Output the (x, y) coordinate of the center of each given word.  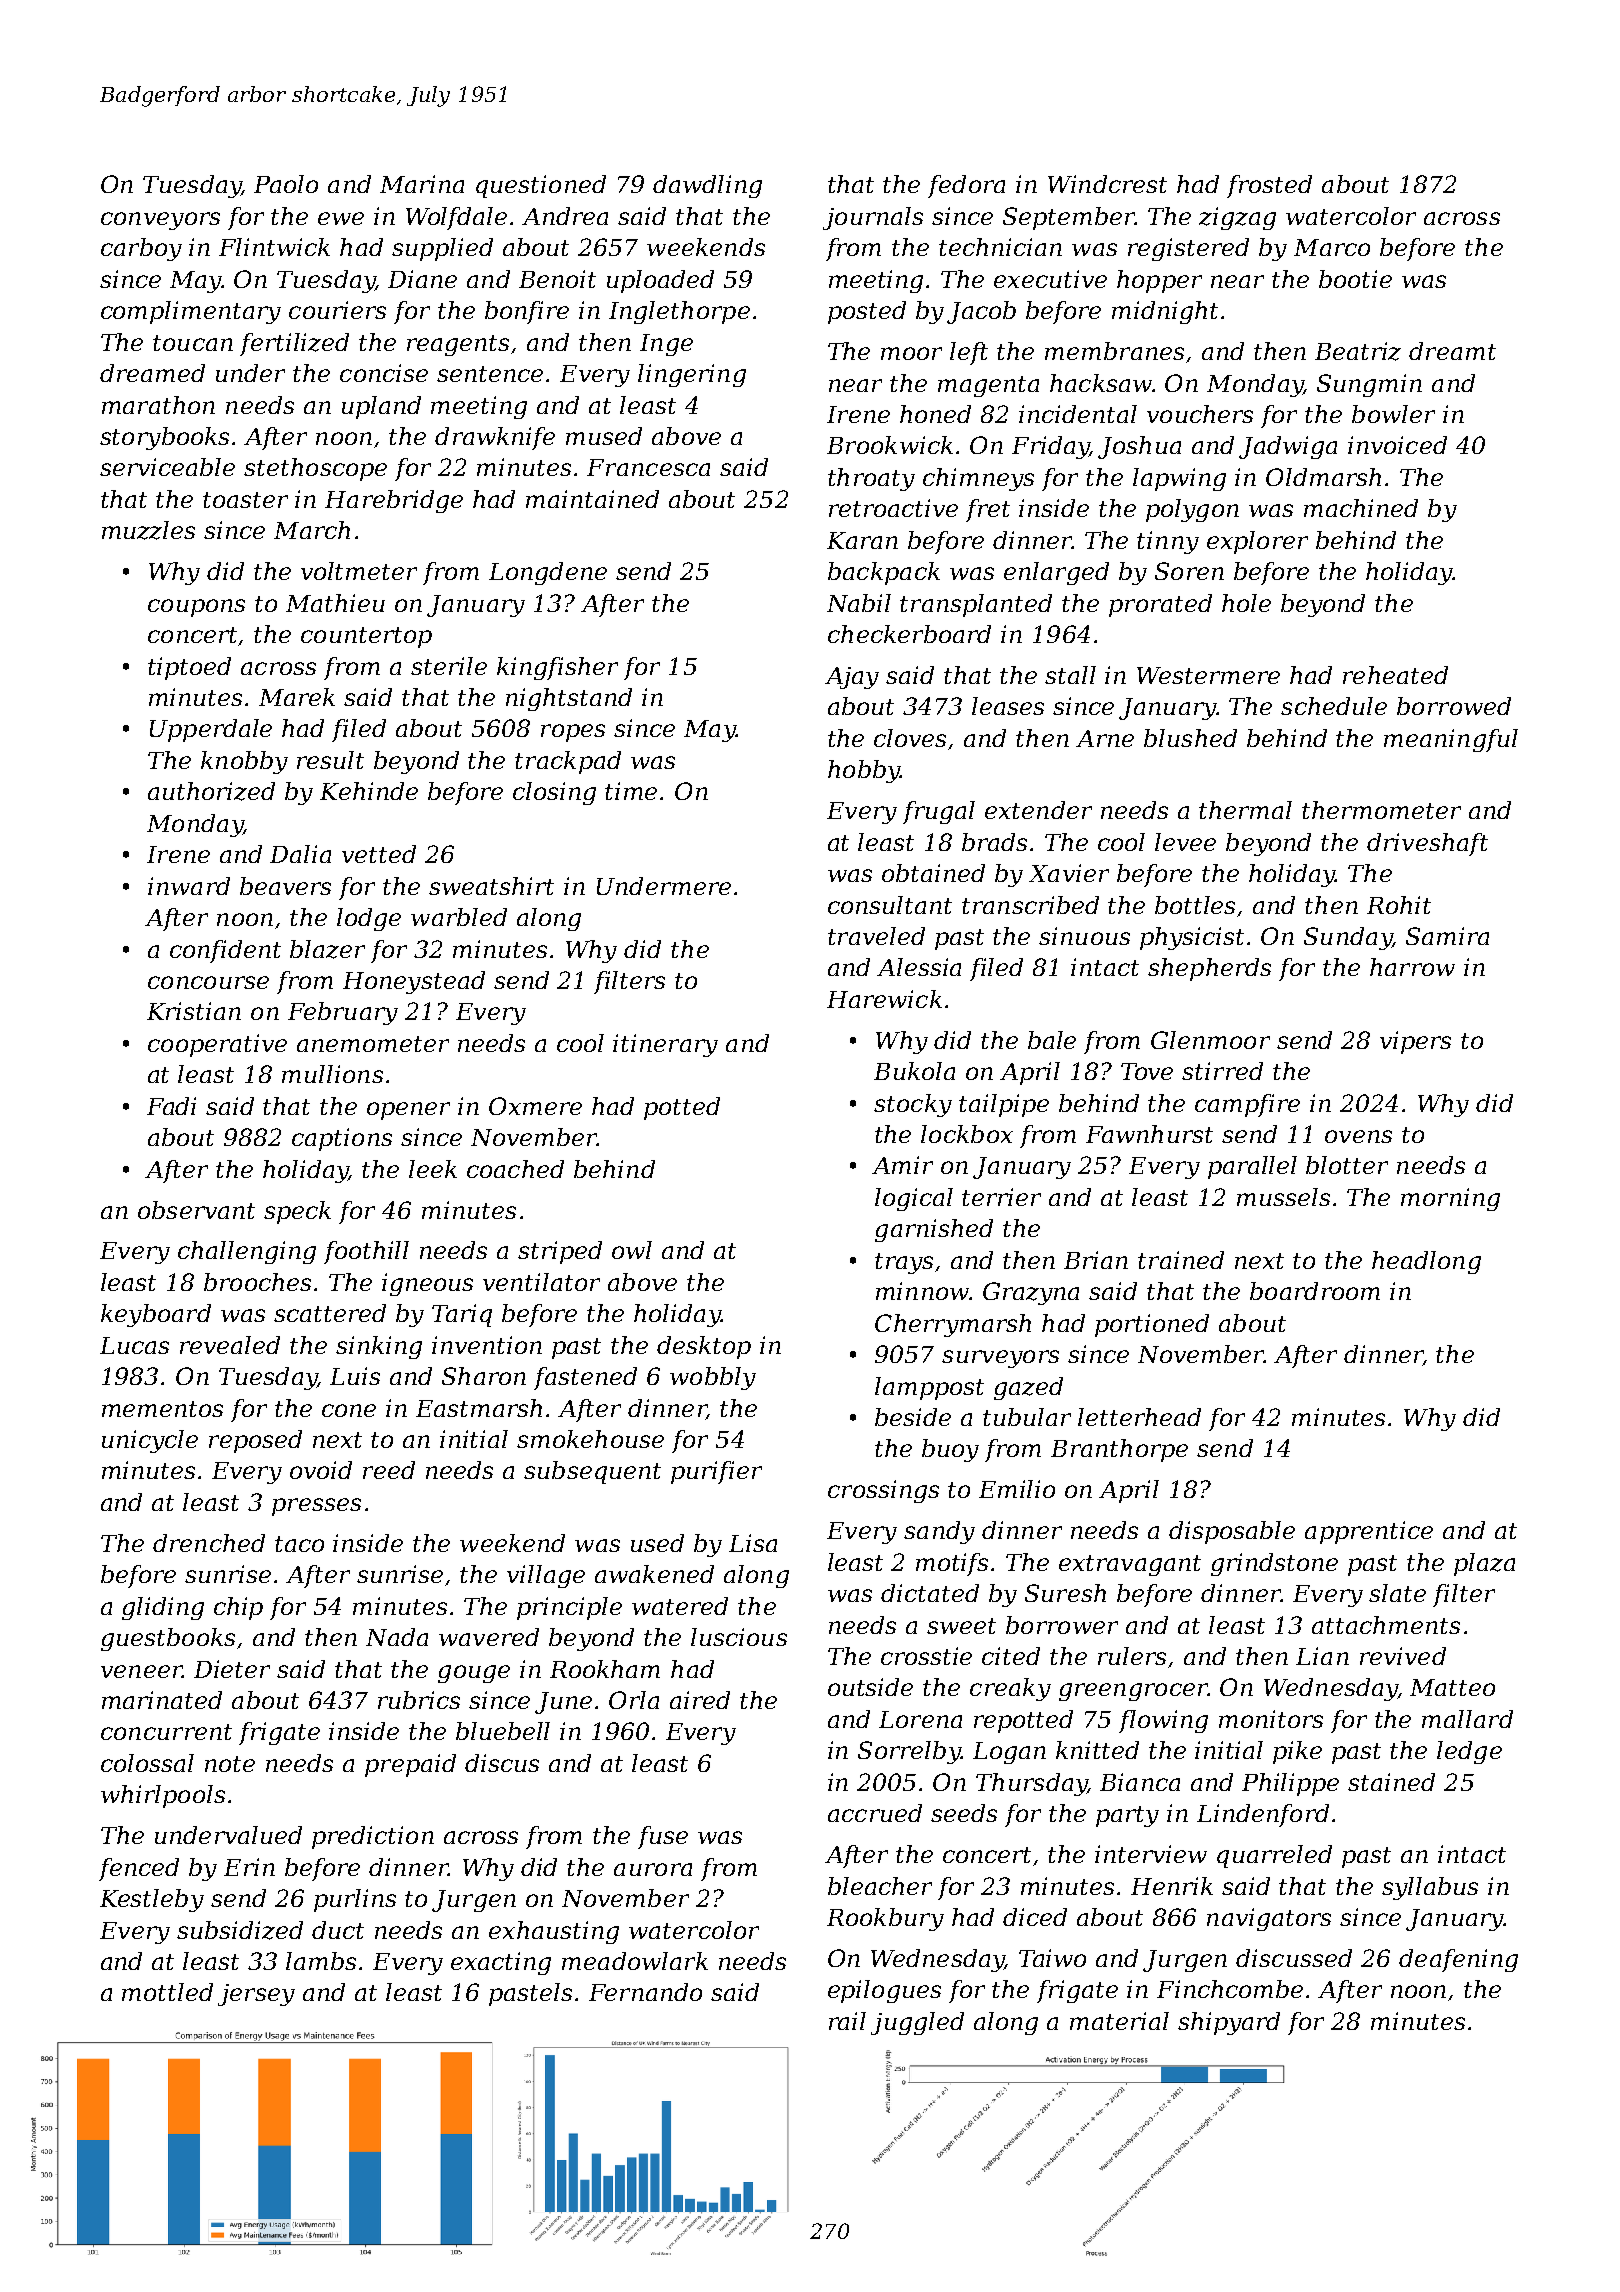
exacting (501, 1963)
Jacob (981, 312)
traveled (876, 936)
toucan (193, 343)
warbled (459, 917)
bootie (1355, 279)
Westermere (1208, 675)
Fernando (645, 1992)
